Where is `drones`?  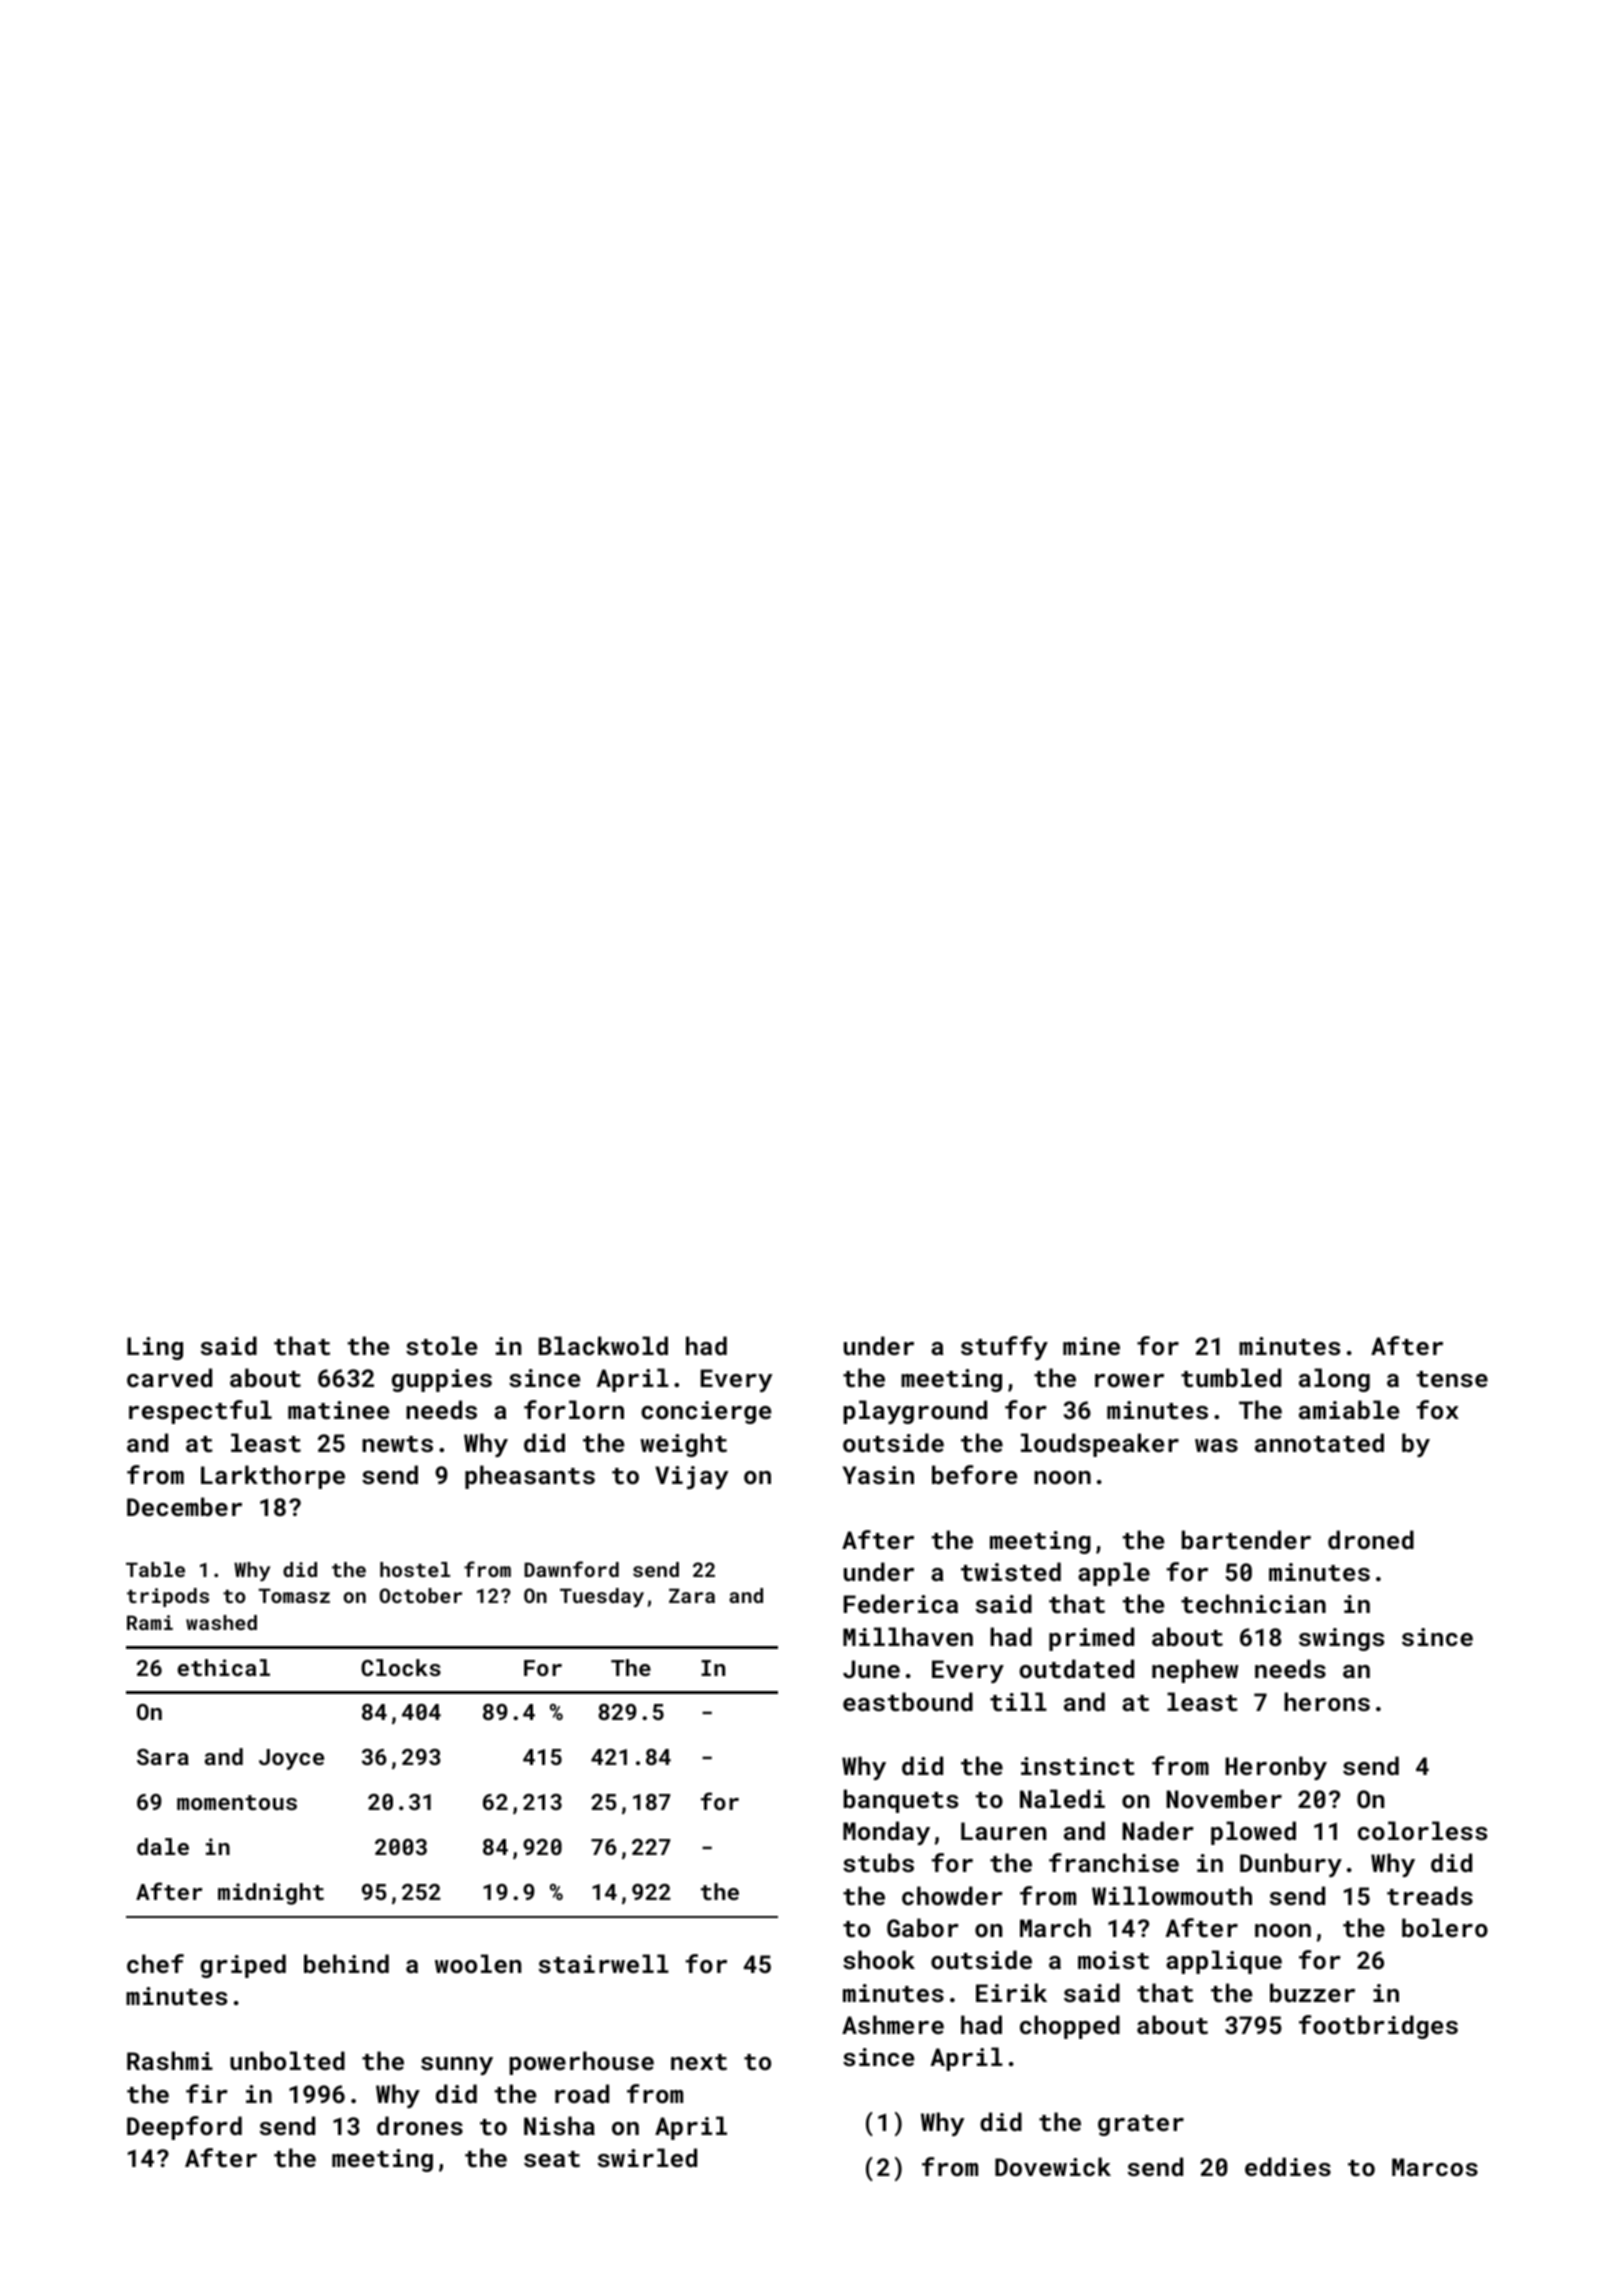 drones is located at coordinates (420, 2125).
